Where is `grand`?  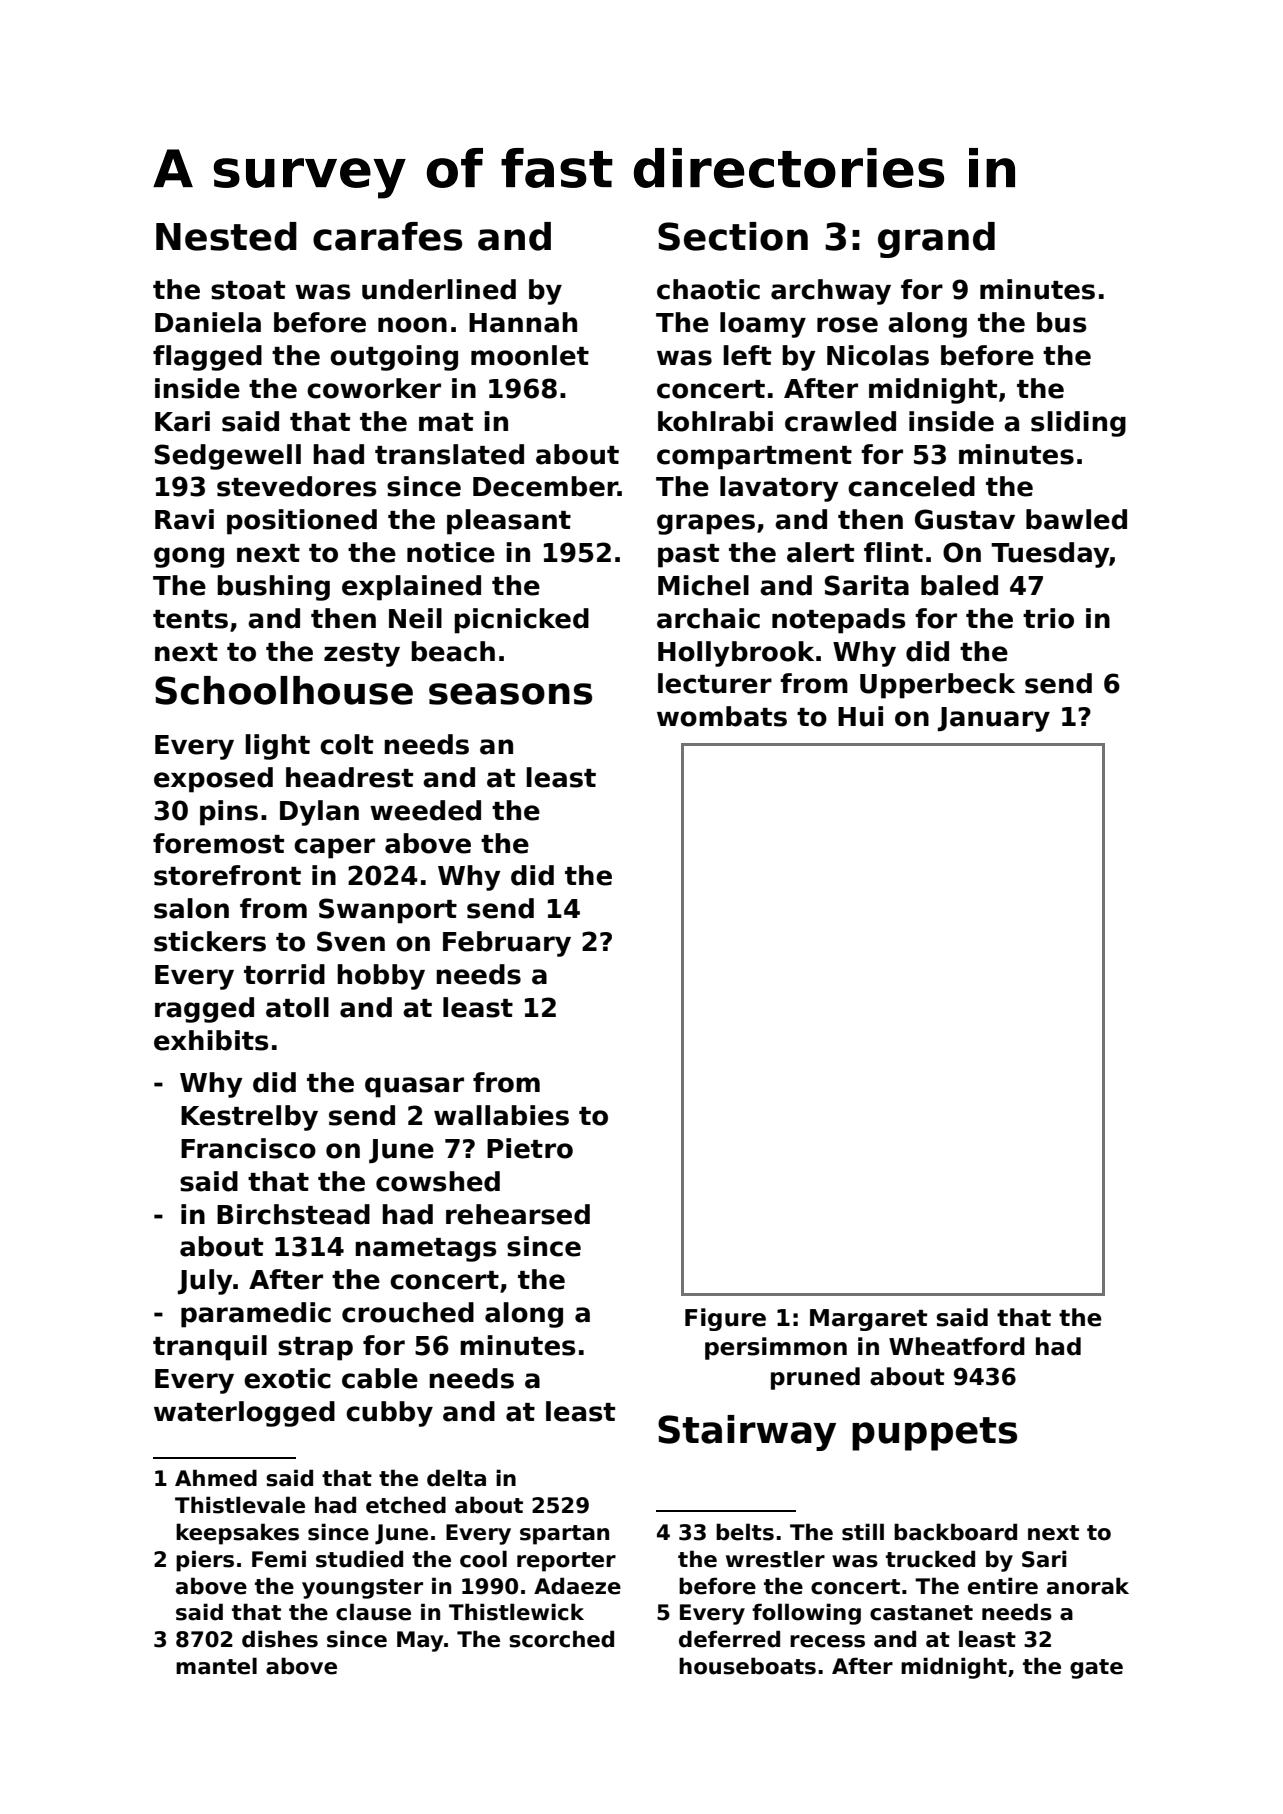
grand is located at coordinates (936, 240).
